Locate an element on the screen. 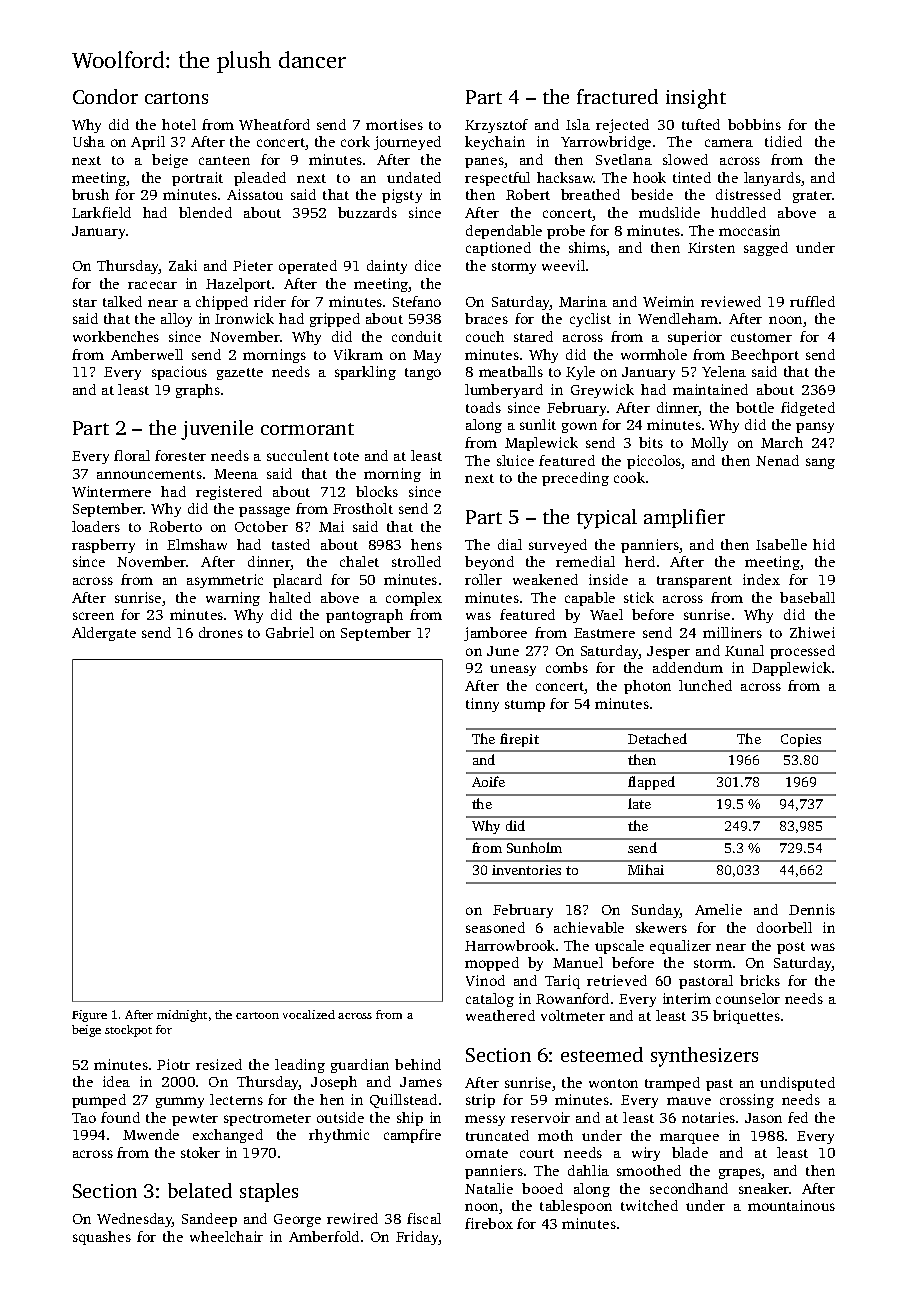 The height and width of the screenshot is (1316, 908). mountainous is located at coordinates (791, 1205).
